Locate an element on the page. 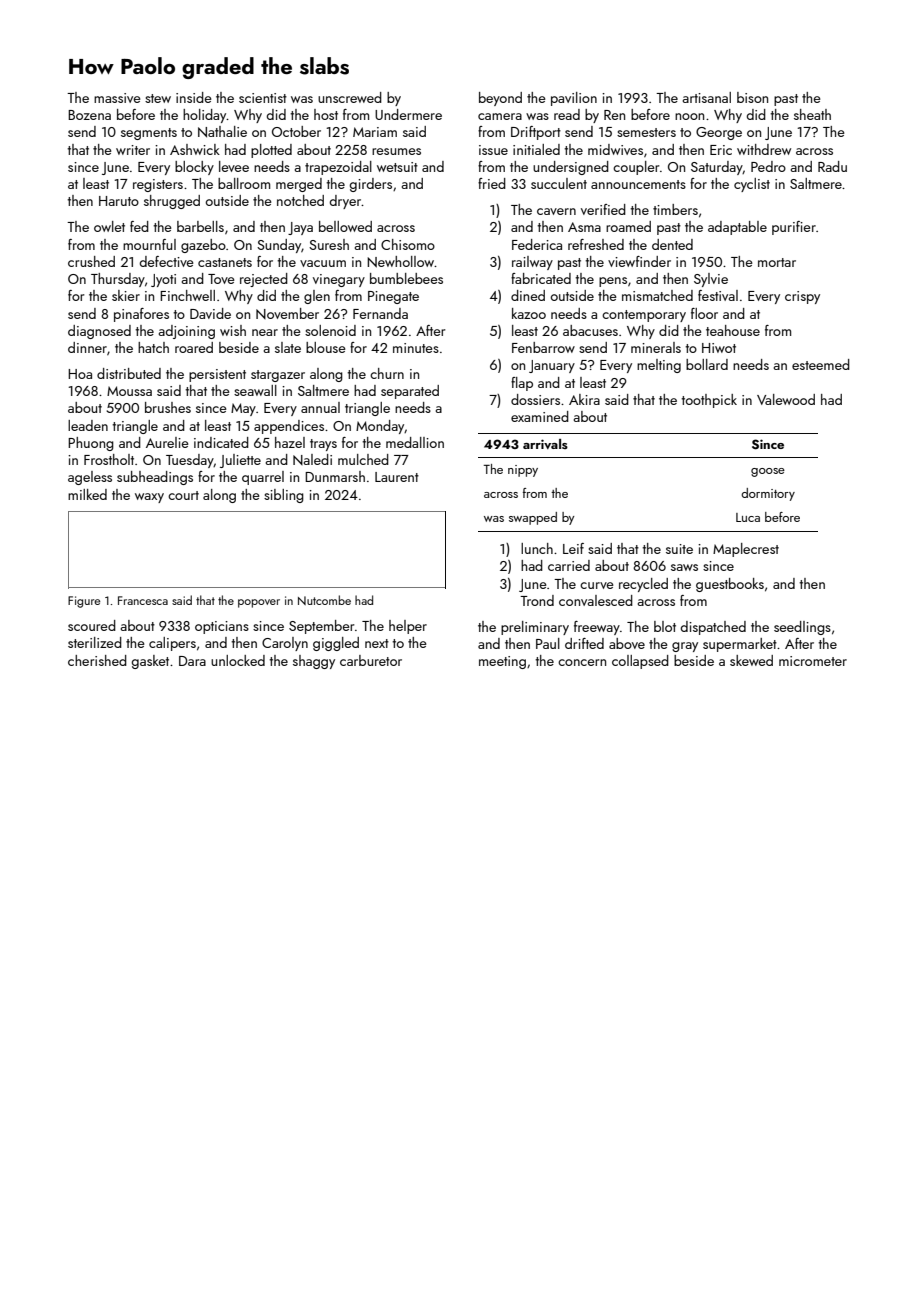 The image size is (924, 1308). Aurelie is located at coordinates (167, 442).
